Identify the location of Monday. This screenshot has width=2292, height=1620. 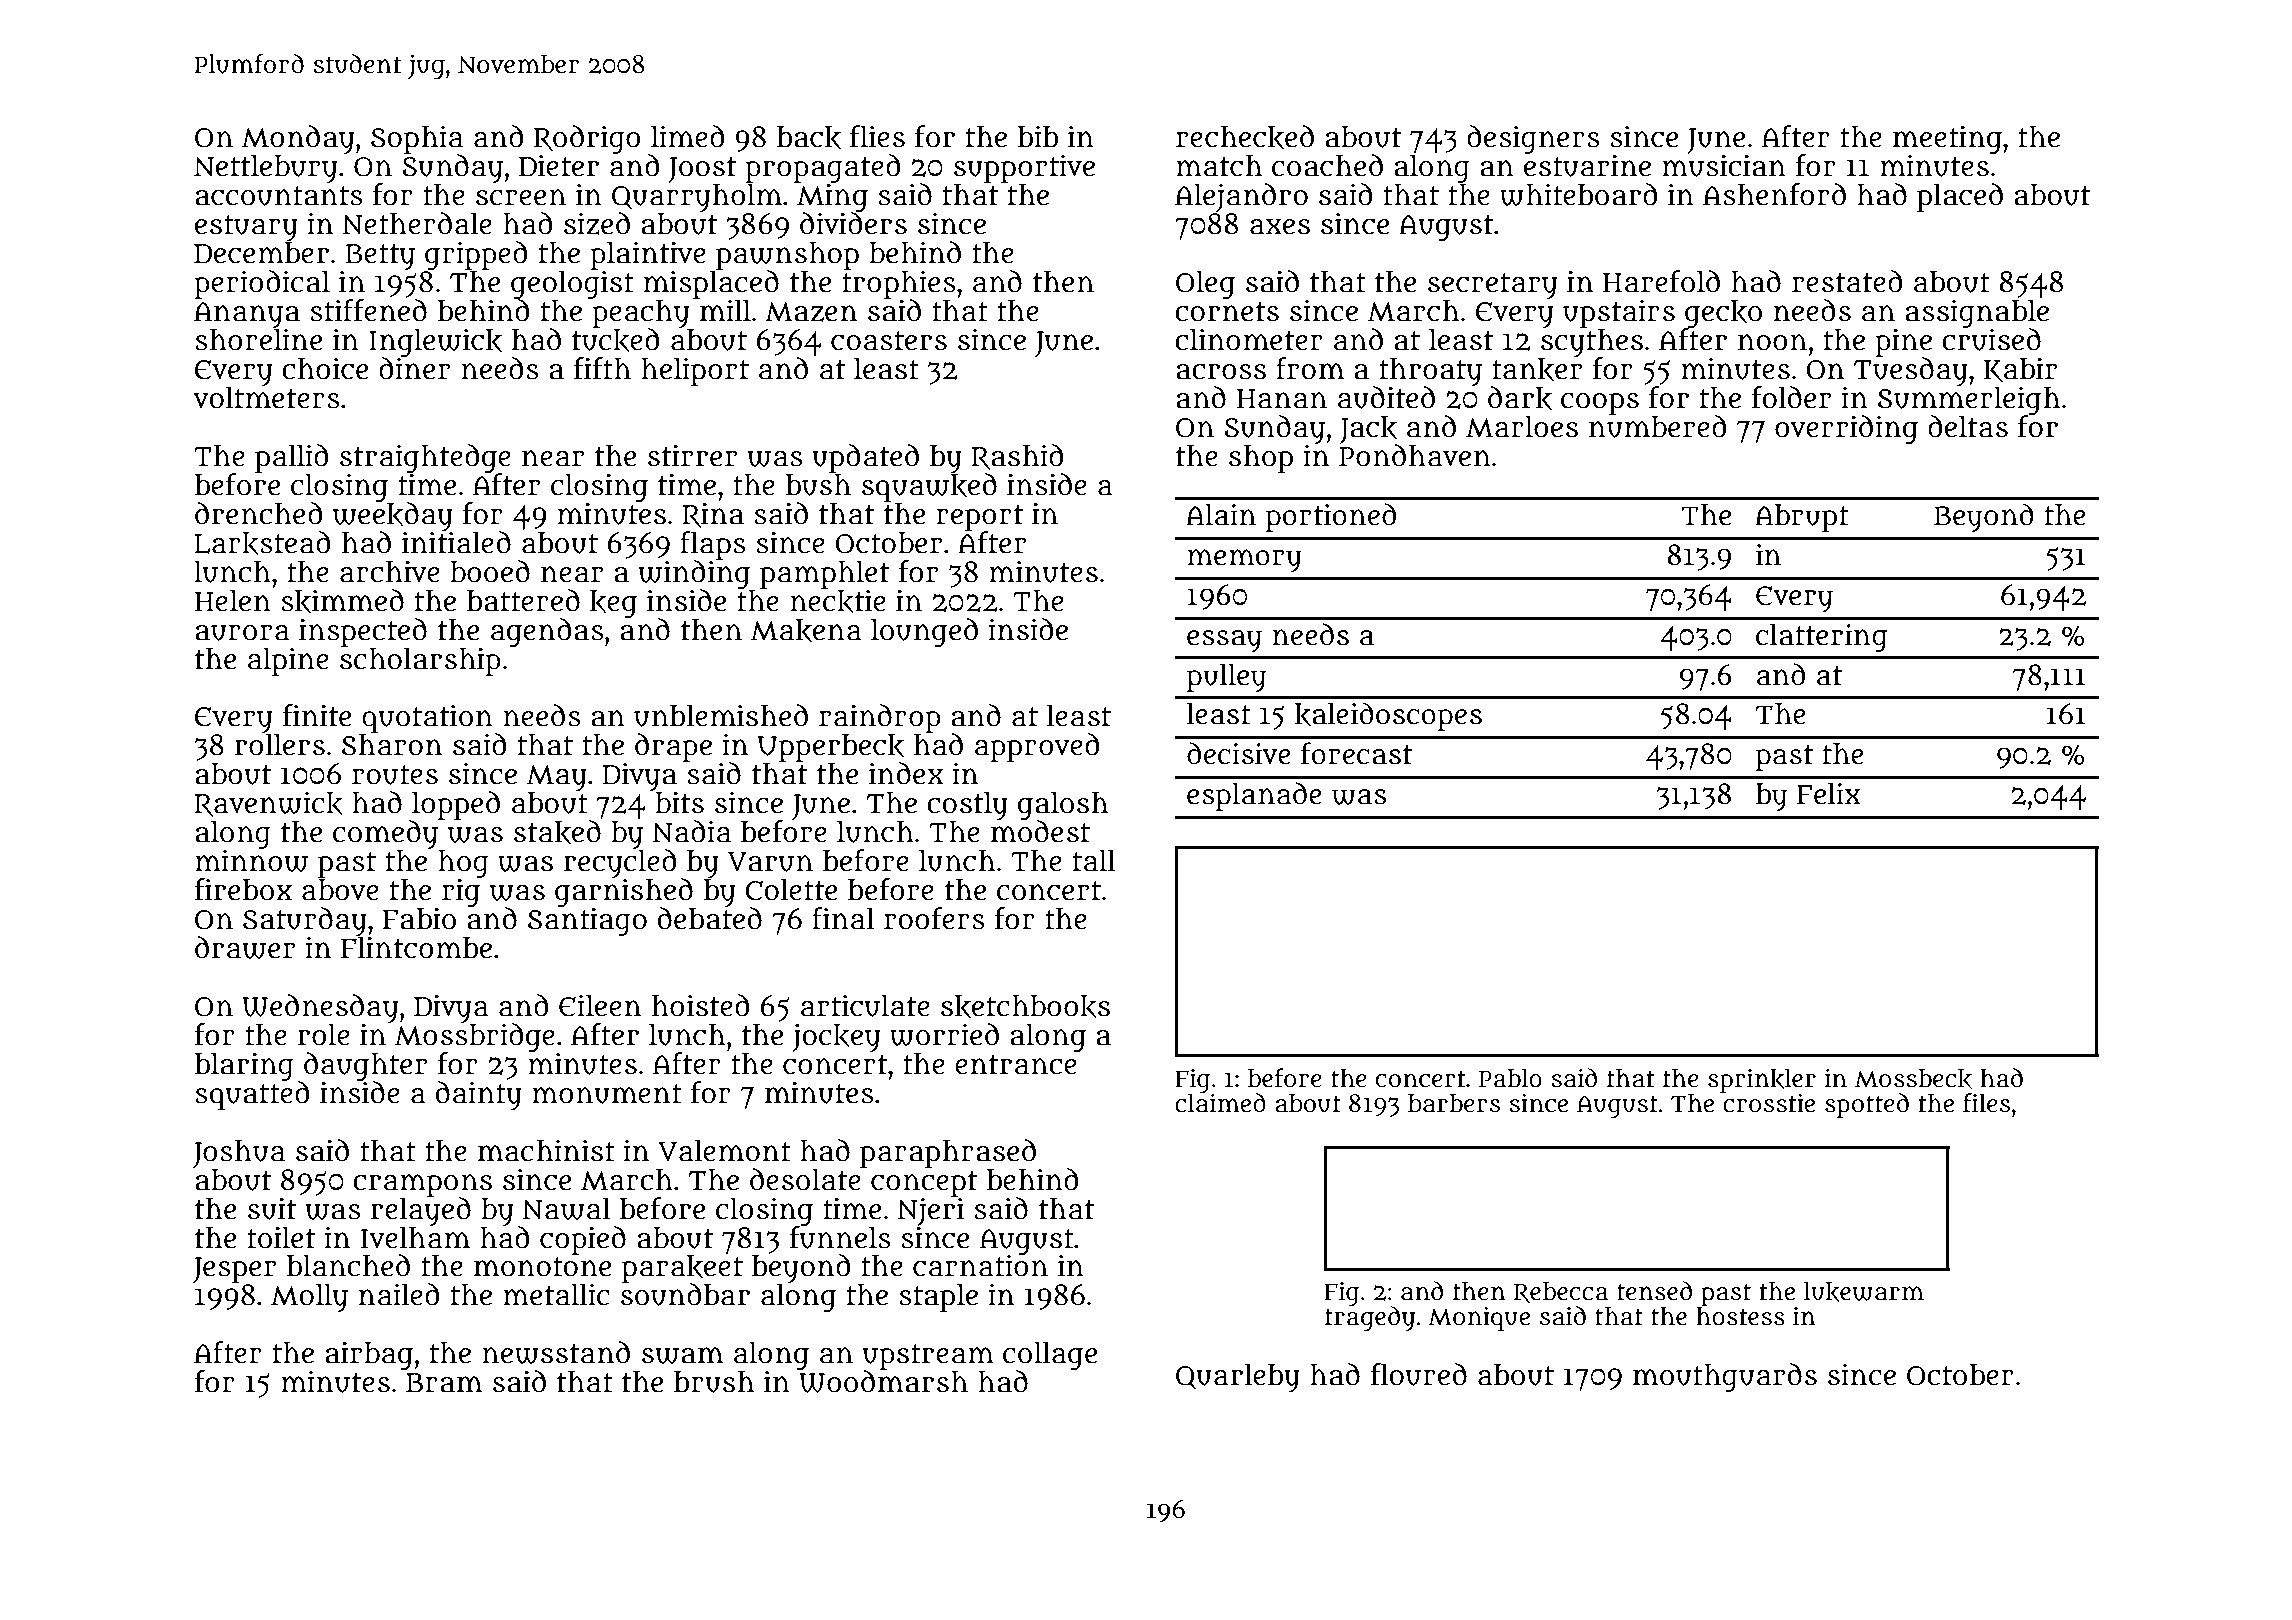
(298, 140).
